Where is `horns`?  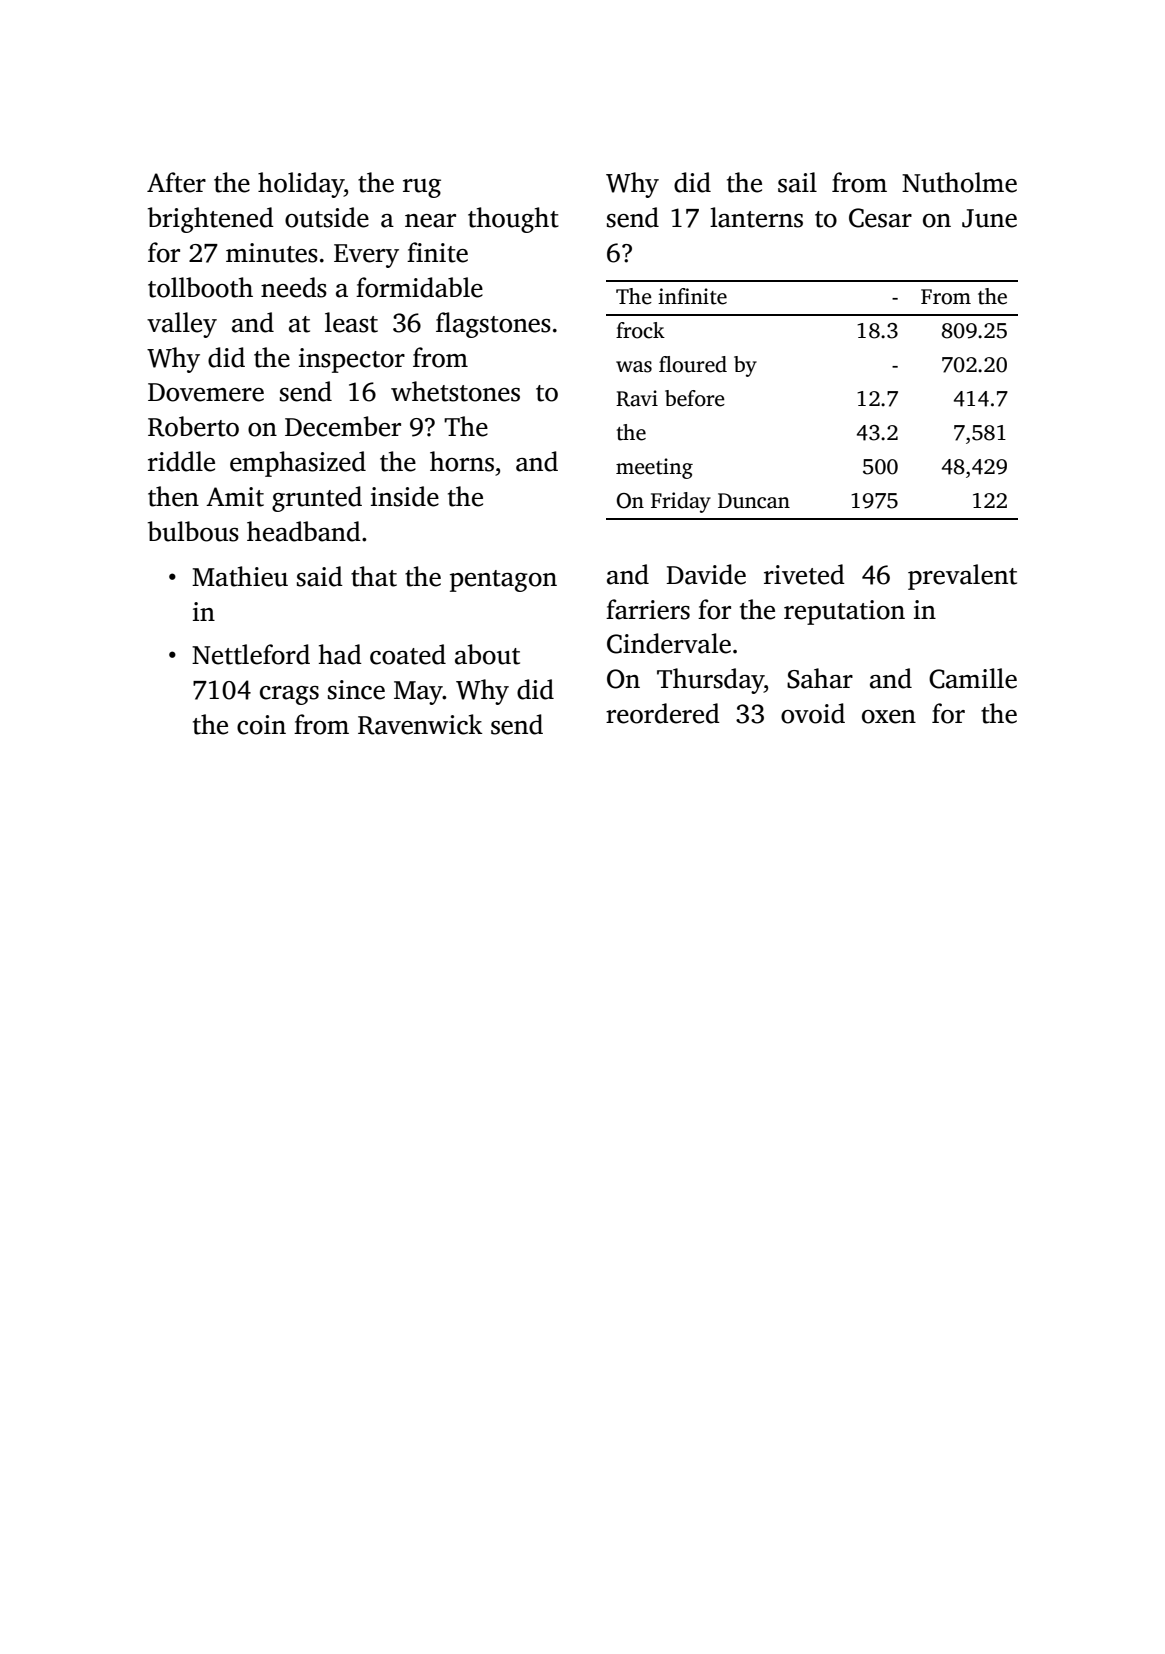 horns is located at coordinates (462, 461).
